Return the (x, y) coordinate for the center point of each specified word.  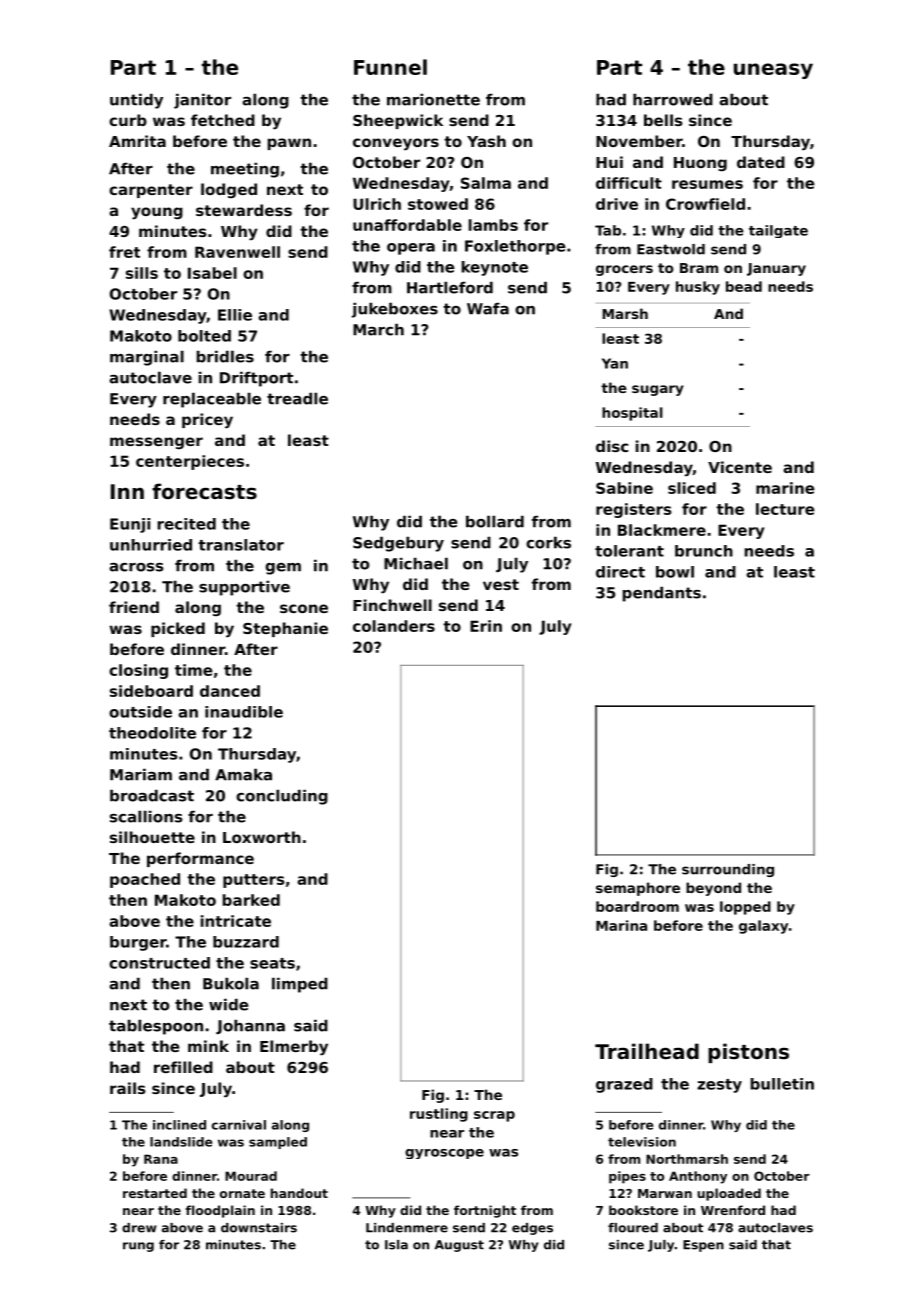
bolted (204, 336)
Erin (486, 626)
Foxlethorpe (515, 247)
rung (138, 1247)
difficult (629, 183)
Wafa (488, 308)
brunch (704, 551)
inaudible (244, 712)
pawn (289, 144)
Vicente (740, 467)
